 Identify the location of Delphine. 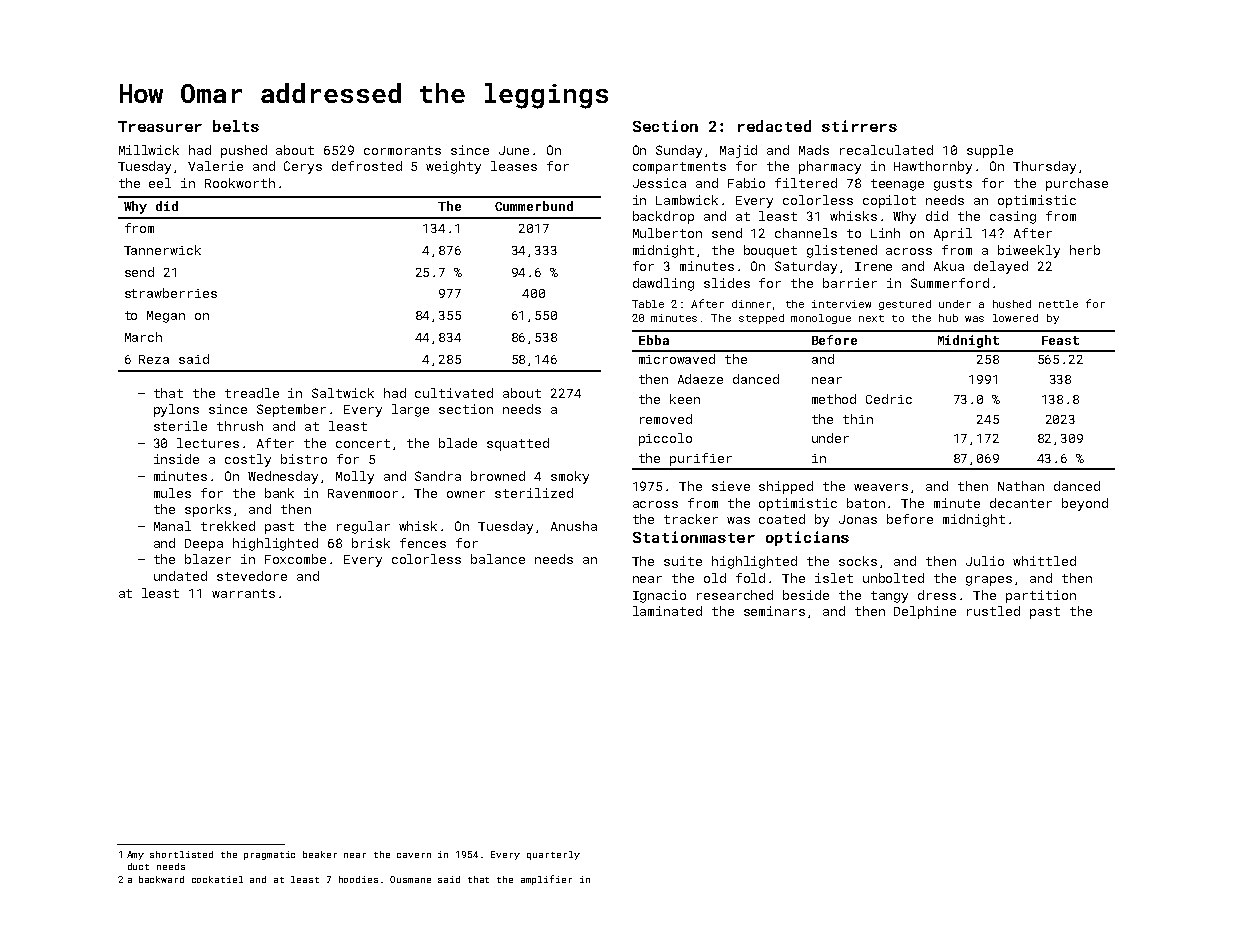
(925, 612).
